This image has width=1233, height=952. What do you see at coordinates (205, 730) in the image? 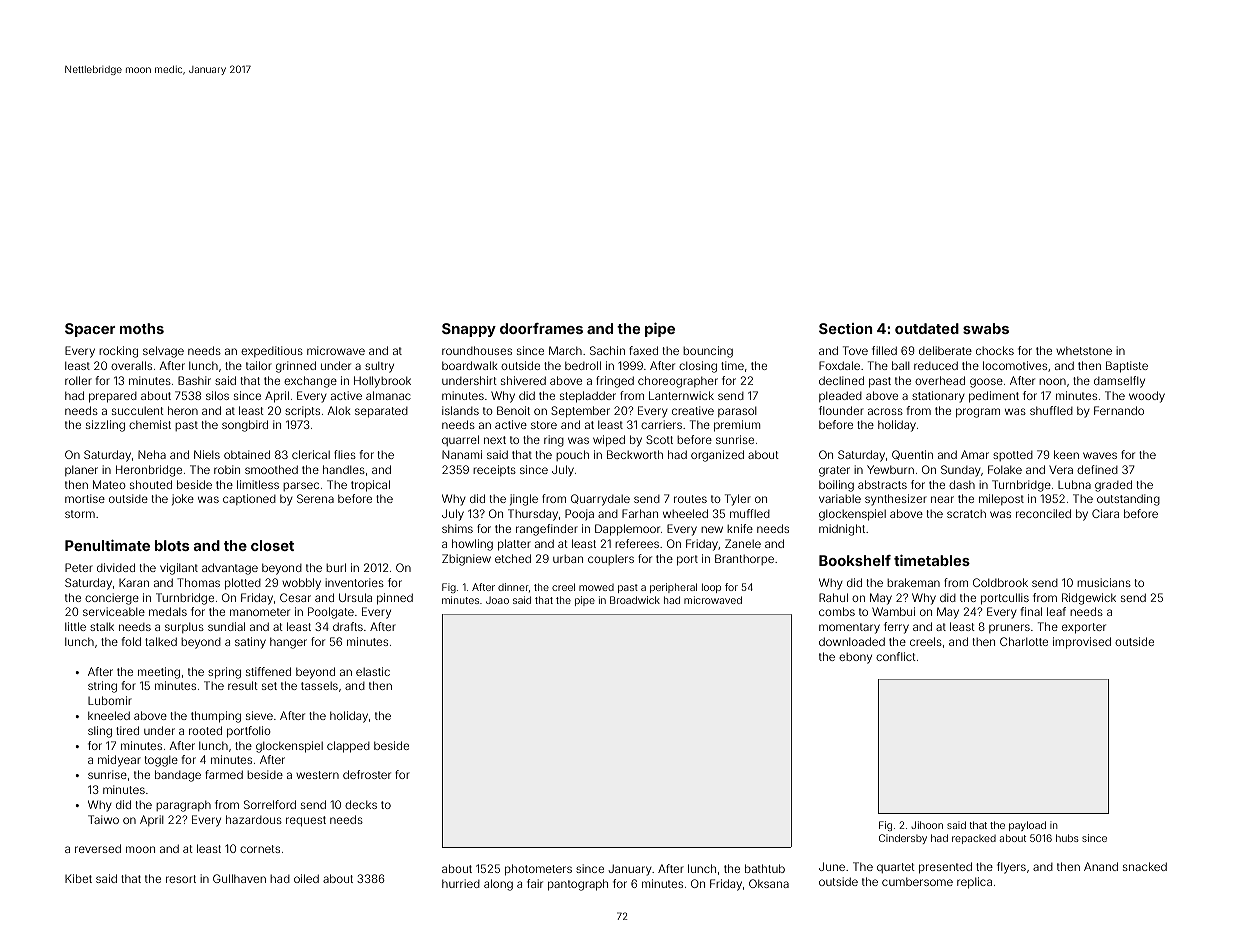
I see `rooted` at bounding box center [205, 730].
